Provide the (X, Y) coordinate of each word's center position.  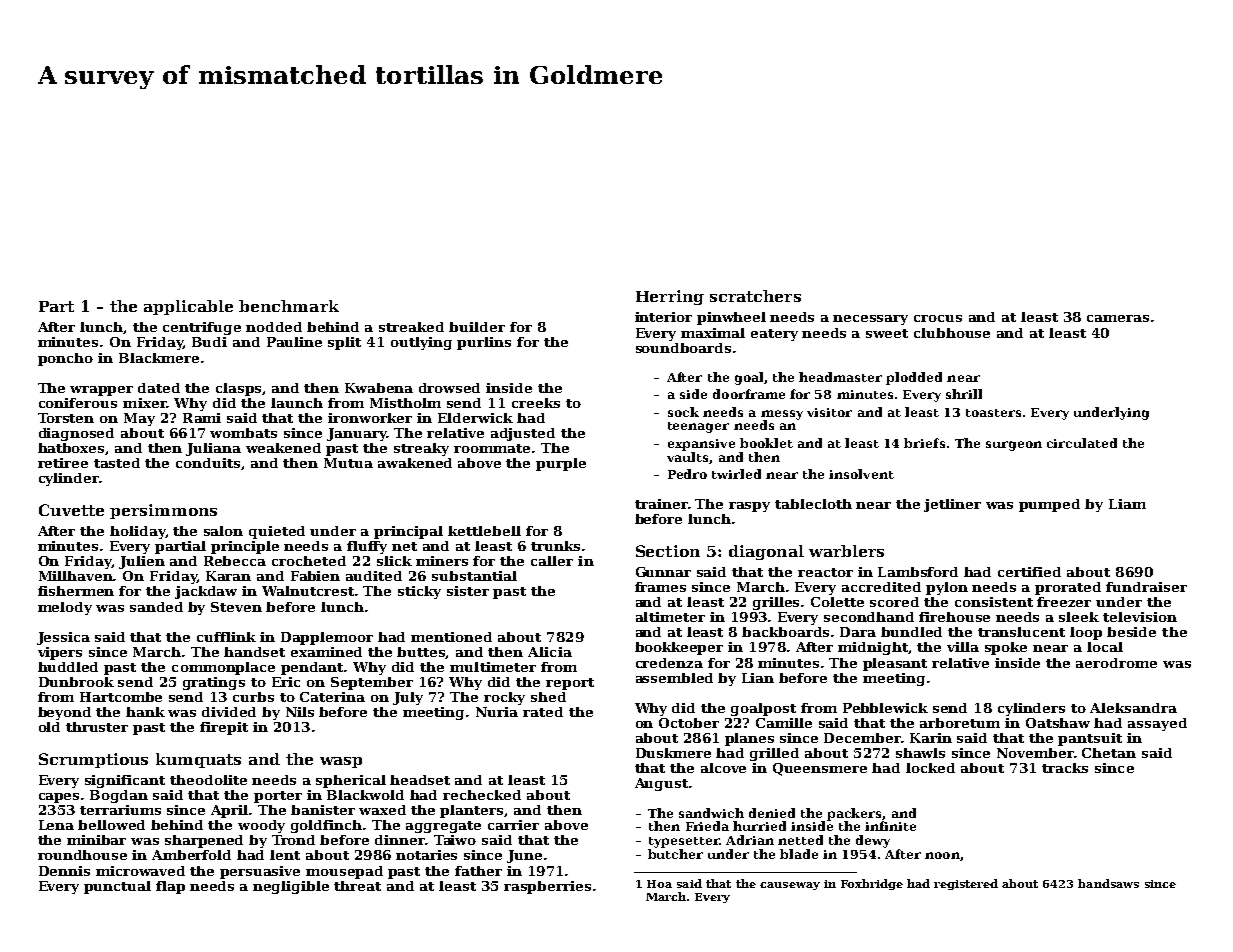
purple (561, 464)
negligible (291, 887)
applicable (188, 307)
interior (663, 317)
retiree (63, 463)
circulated (1082, 443)
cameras (1118, 318)
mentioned (451, 637)
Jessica (63, 638)
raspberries (547, 887)
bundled (911, 632)
